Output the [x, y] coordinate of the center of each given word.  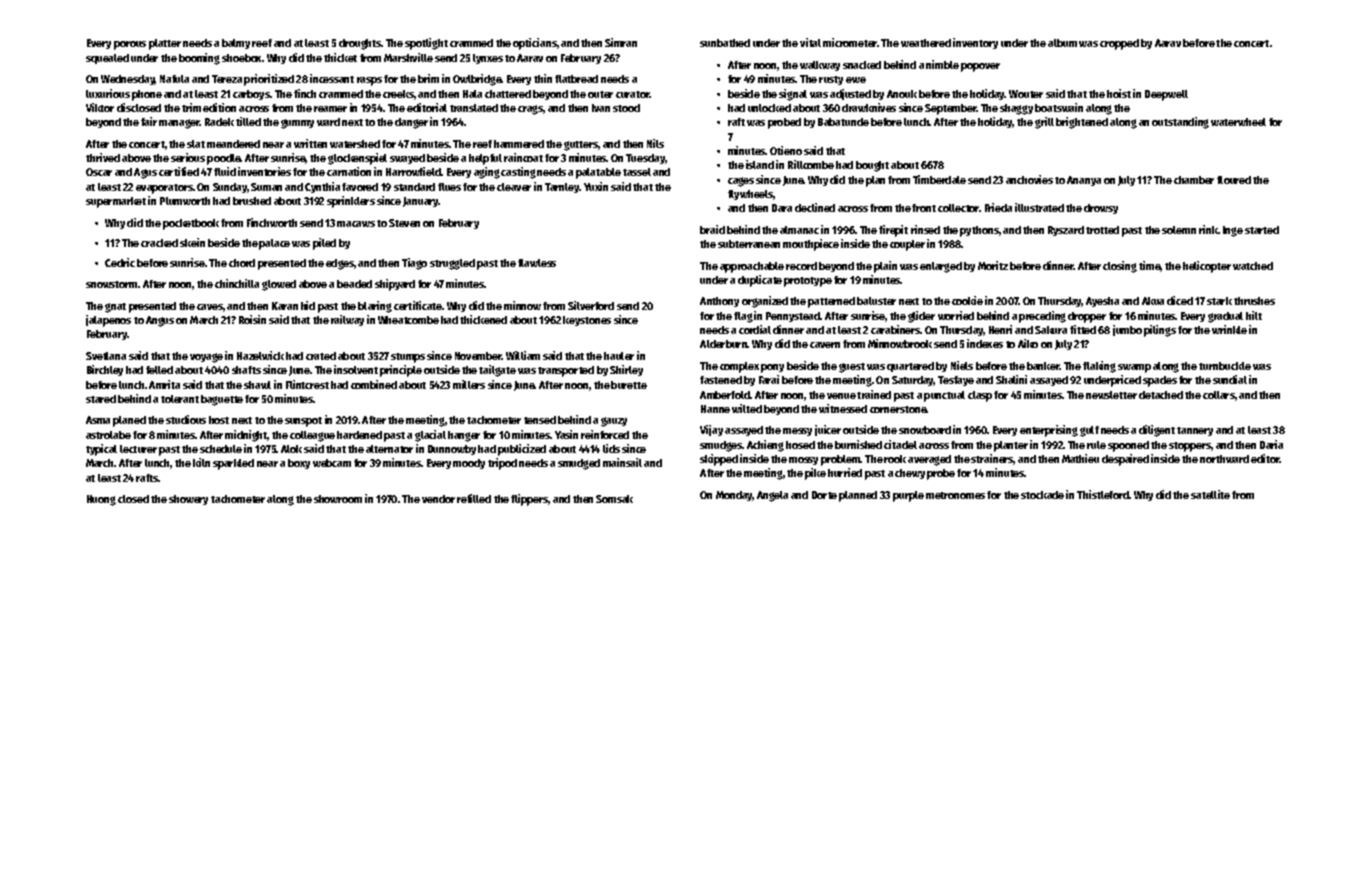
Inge [1233, 231]
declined [815, 207]
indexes [985, 343]
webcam [332, 463]
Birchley [105, 370]
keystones [587, 321]
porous [130, 45]
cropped [1119, 44]
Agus [145, 173]
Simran [621, 42]
